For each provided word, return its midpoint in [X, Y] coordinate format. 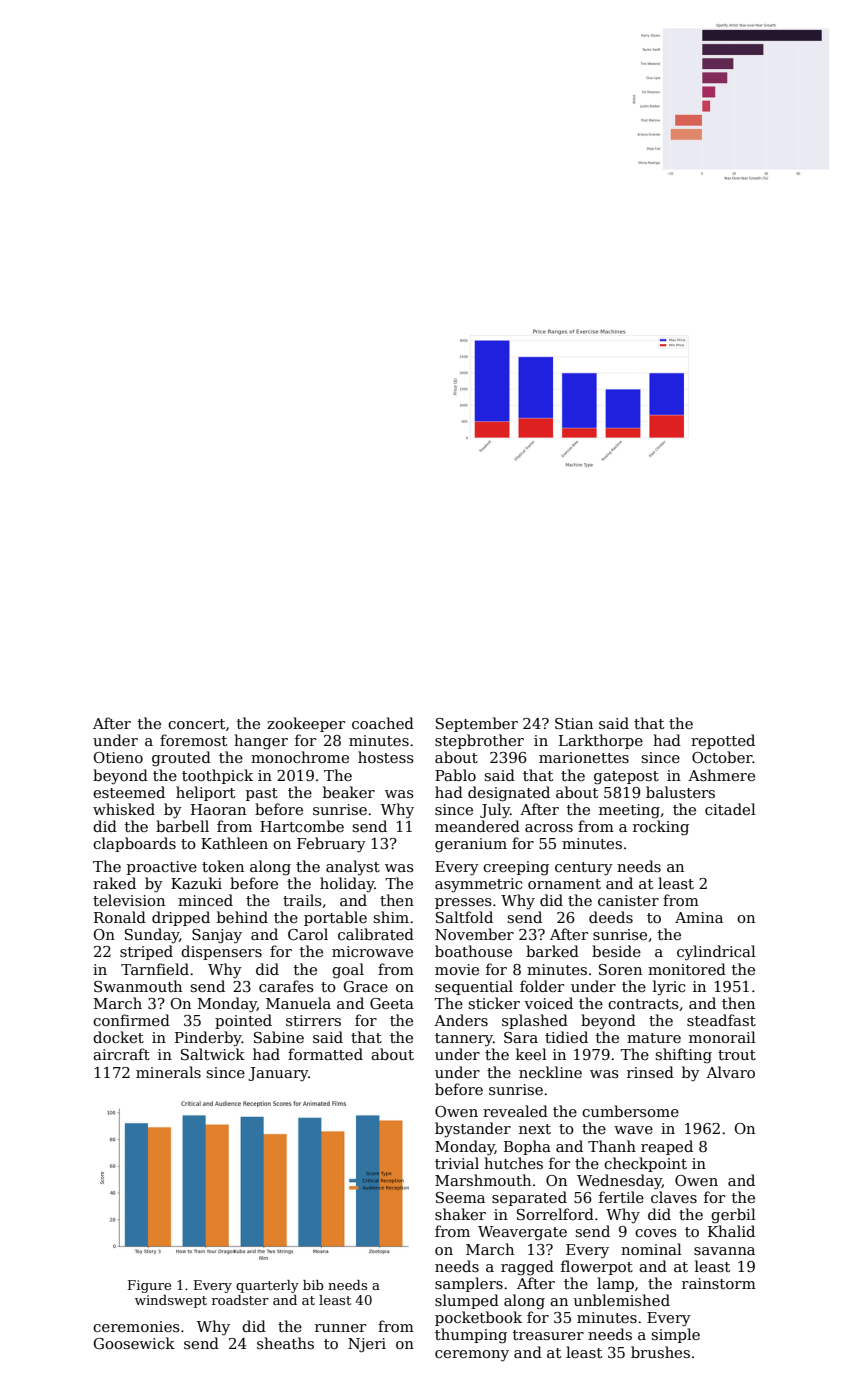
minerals [168, 1072]
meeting [629, 811]
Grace [366, 986]
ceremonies [136, 1326]
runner [340, 1328]
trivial [457, 1163]
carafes [286, 986]
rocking [661, 828]
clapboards [134, 844]
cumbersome [630, 1111]
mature [654, 1038]
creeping [516, 868]
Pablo [455, 775]
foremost [193, 740]
